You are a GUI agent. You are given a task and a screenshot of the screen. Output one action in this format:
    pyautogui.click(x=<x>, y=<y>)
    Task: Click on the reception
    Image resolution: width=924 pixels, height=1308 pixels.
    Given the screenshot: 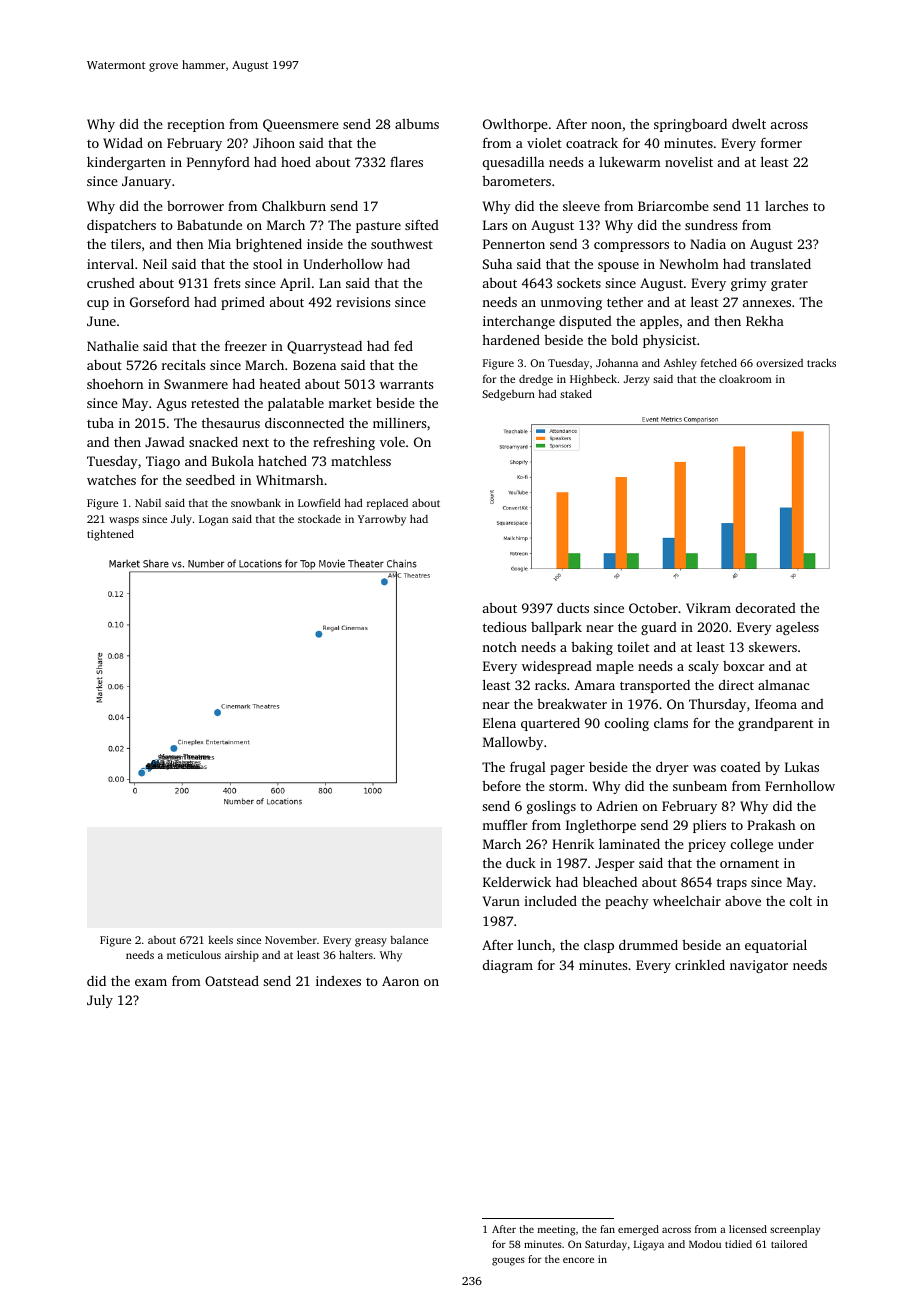 What is the action you would take?
    pyautogui.click(x=196, y=125)
